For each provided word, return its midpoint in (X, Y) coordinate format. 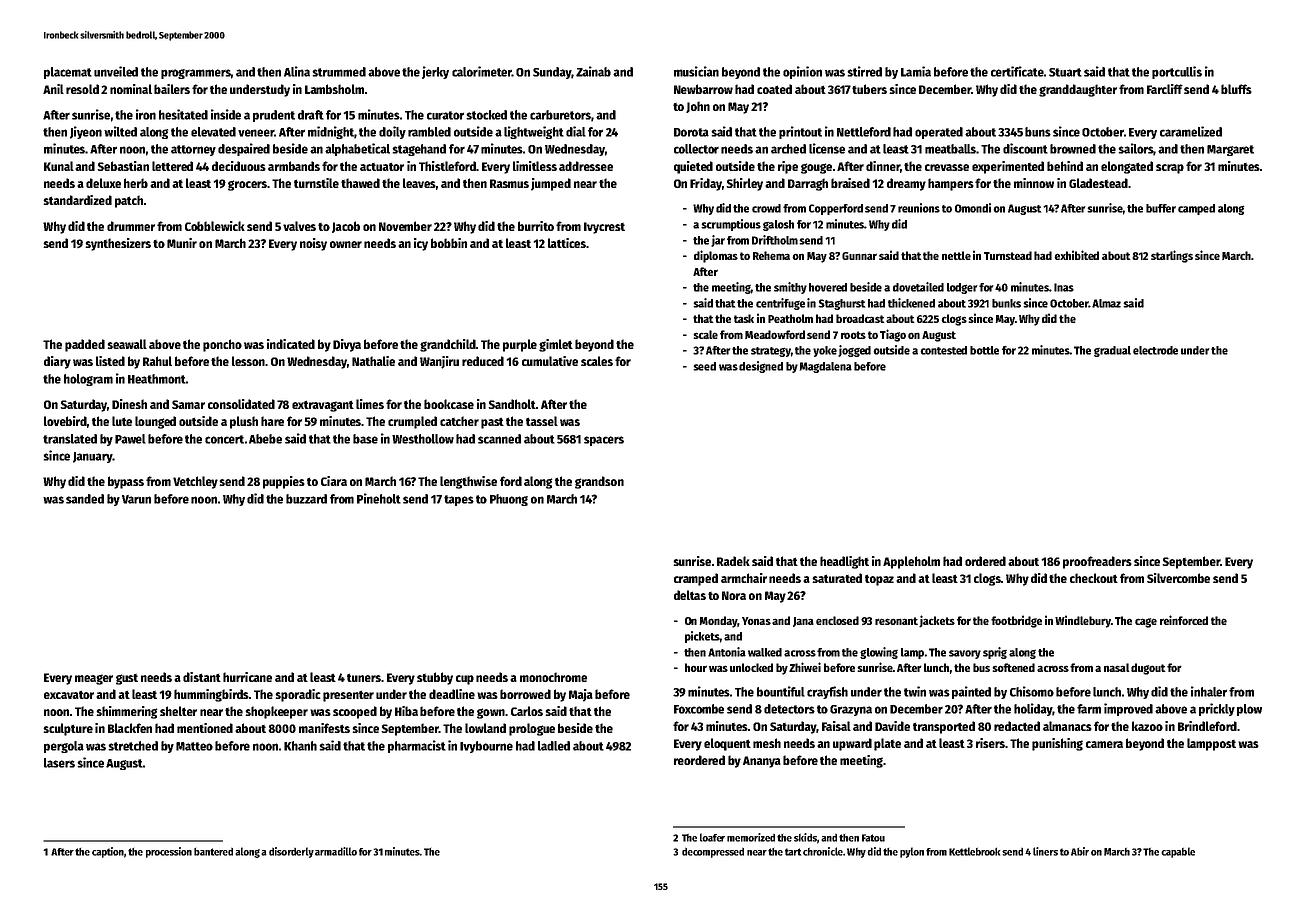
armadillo (336, 851)
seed (704, 366)
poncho (222, 345)
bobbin (449, 243)
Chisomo (1032, 691)
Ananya (762, 762)
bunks (1006, 303)
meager (94, 679)
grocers (247, 185)
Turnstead (1008, 255)
